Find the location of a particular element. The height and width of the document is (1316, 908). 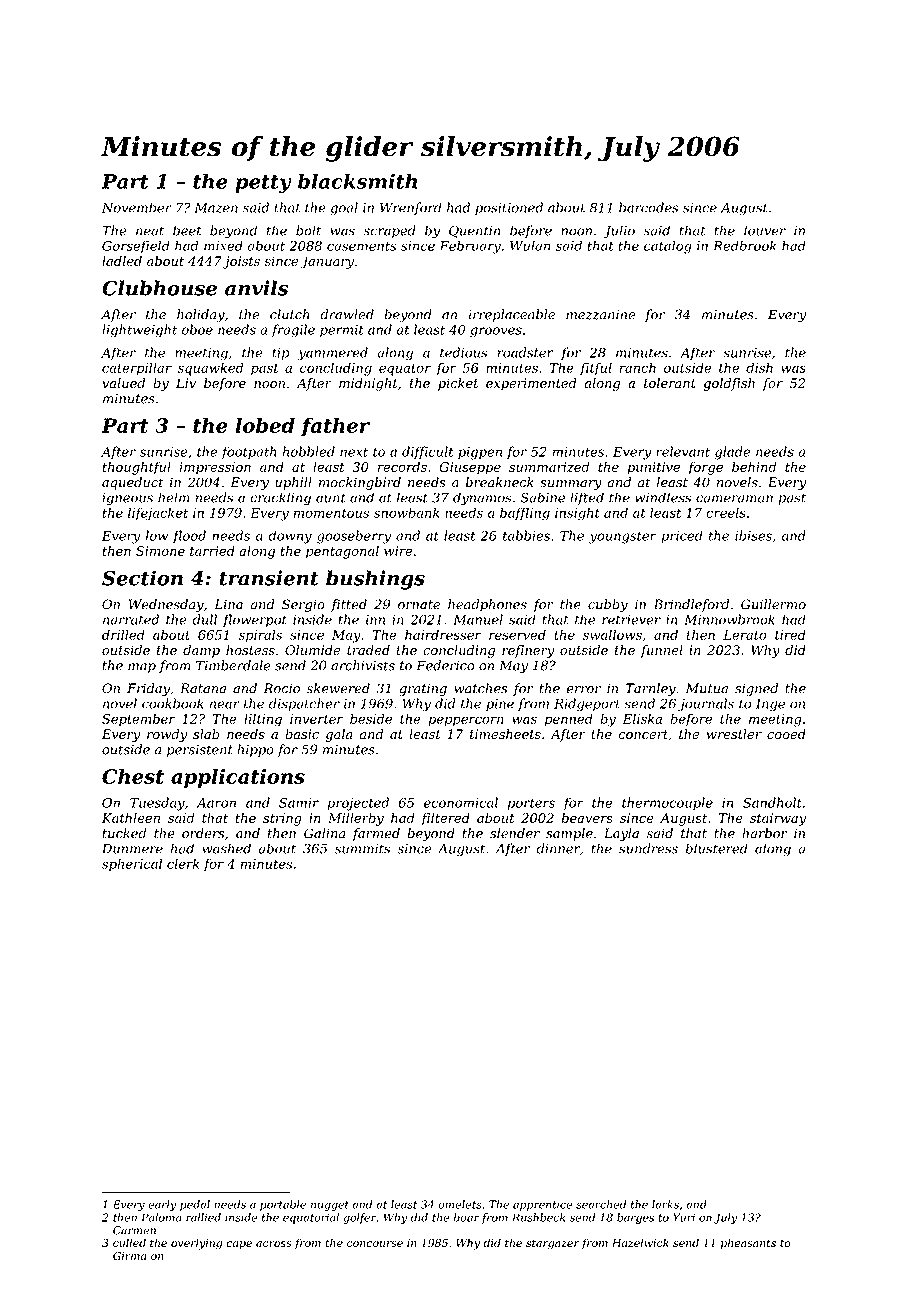

dish is located at coordinates (759, 367).
